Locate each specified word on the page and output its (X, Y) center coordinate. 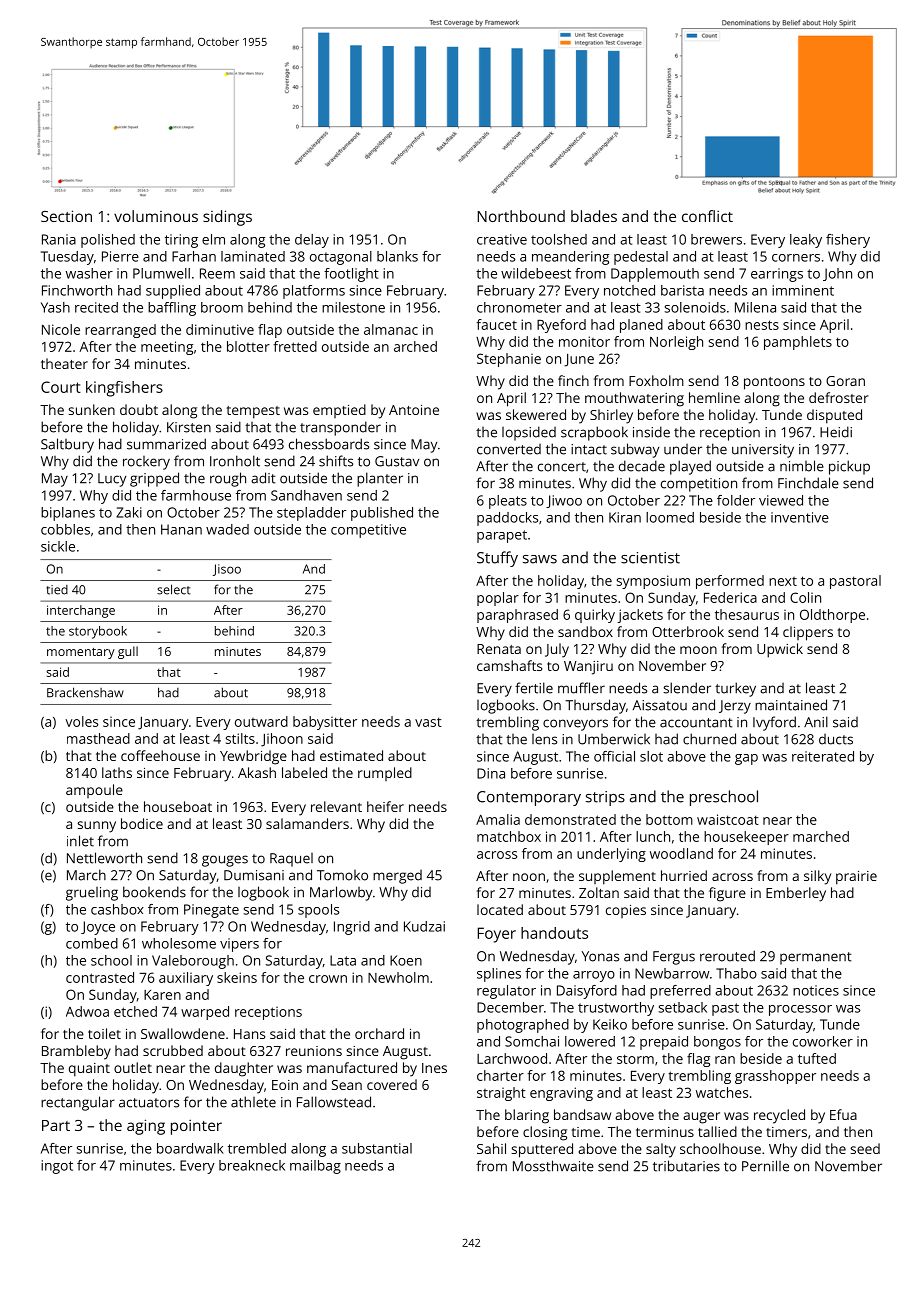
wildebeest (536, 273)
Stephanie (509, 360)
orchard (379, 1033)
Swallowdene (183, 1033)
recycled (779, 1116)
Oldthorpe (832, 616)
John (837, 274)
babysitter (325, 723)
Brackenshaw (85, 692)
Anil (816, 721)
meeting (167, 348)
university (763, 451)
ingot (57, 1167)
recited (96, 307)
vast (428, 722)
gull (128, 652)
